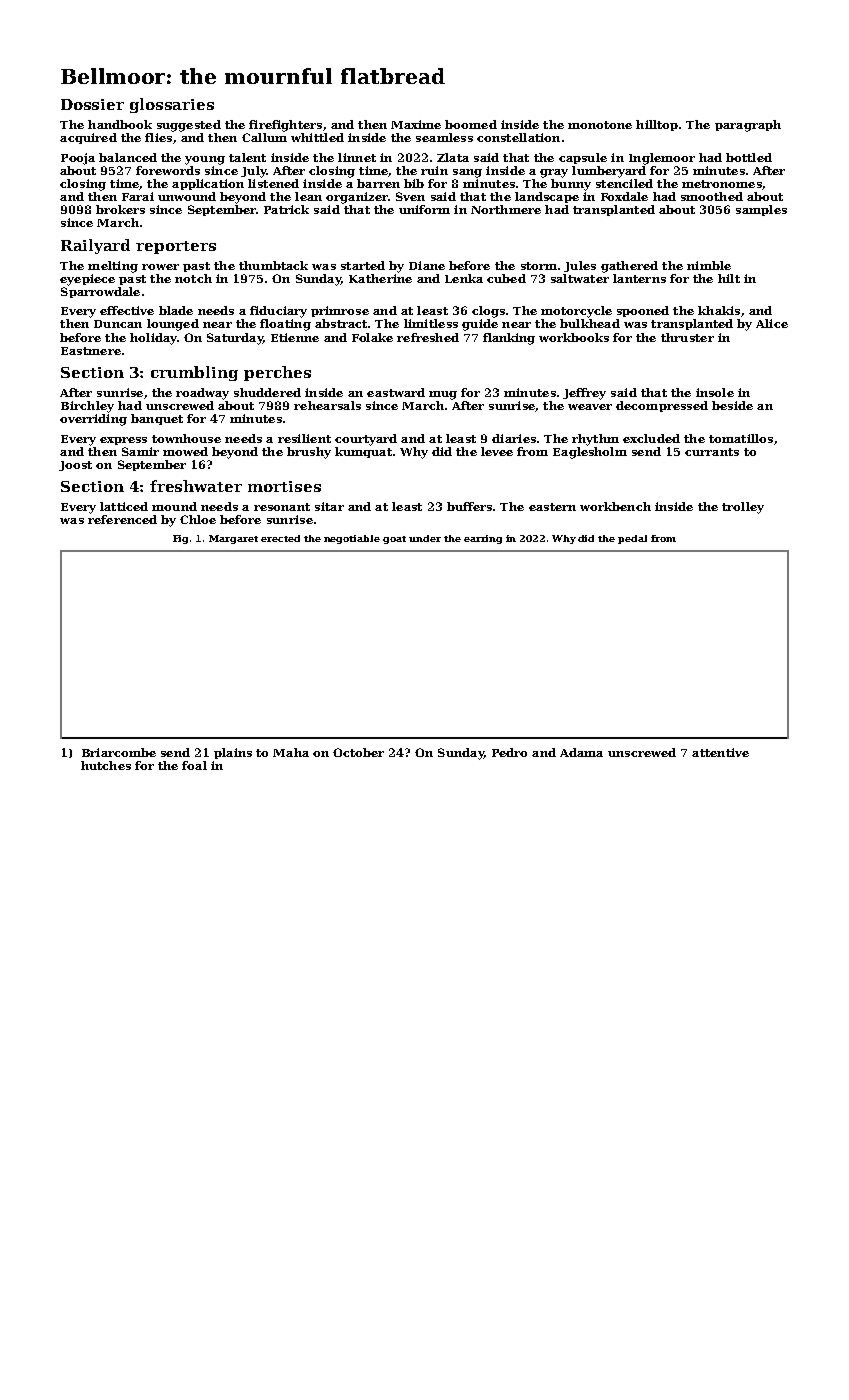 The image size is (849, 1400). I want to click on pedal, so click(632, 539).
